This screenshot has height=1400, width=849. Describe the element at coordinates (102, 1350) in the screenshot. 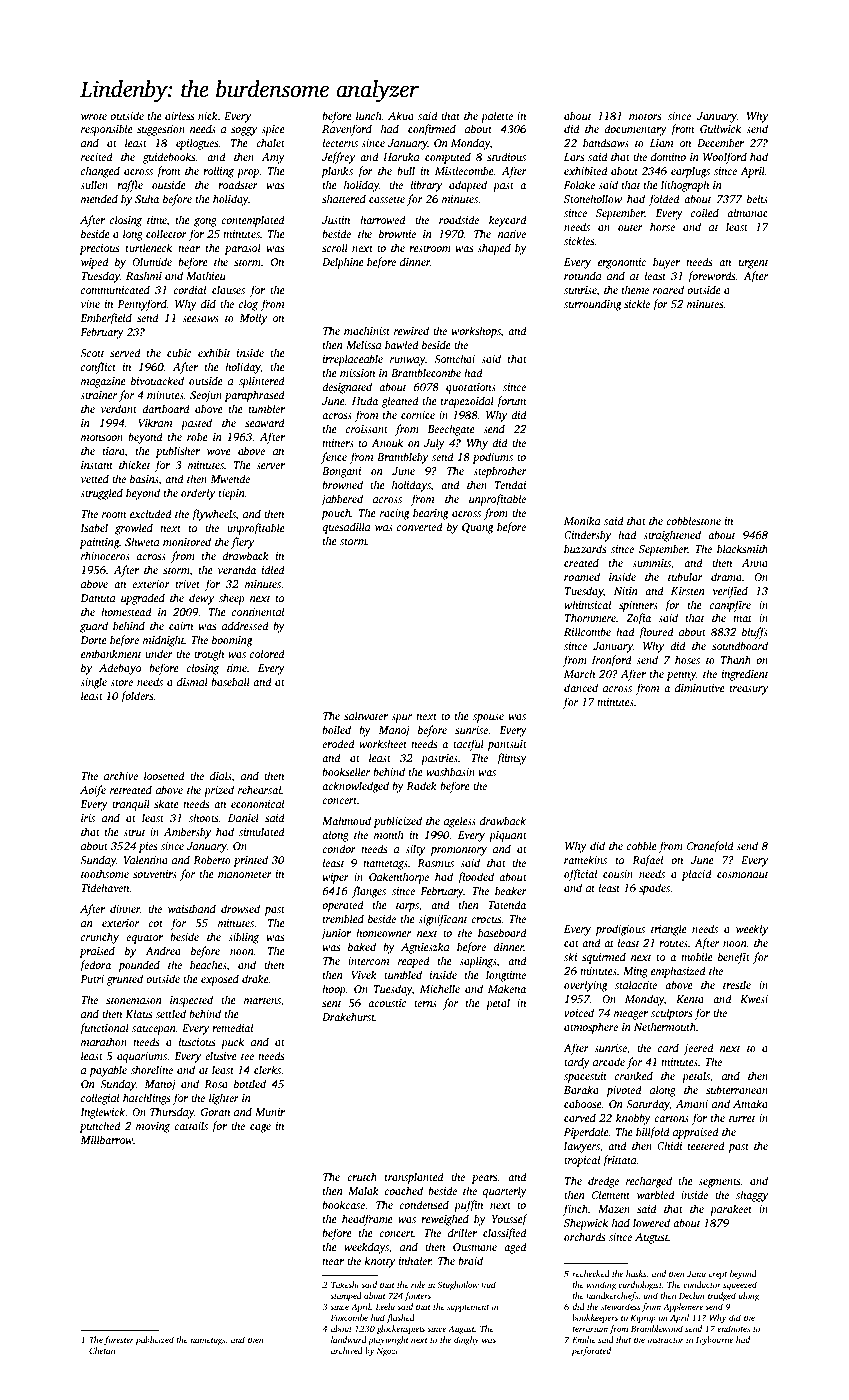

I see `Chetan` at that location.
